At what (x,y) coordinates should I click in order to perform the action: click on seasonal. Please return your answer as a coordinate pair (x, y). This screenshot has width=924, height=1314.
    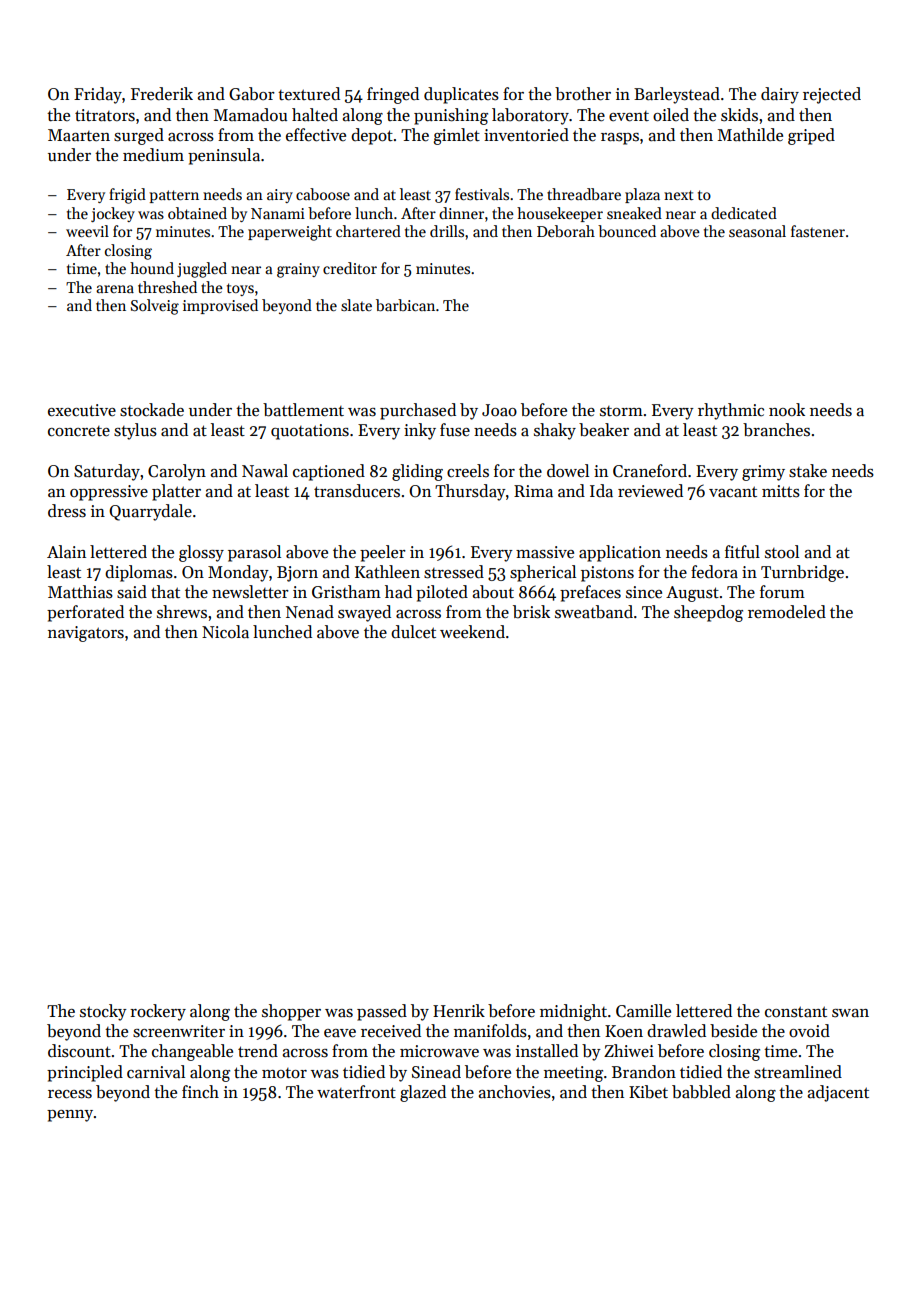
    Looking at the image, I should click on (757, 231).
